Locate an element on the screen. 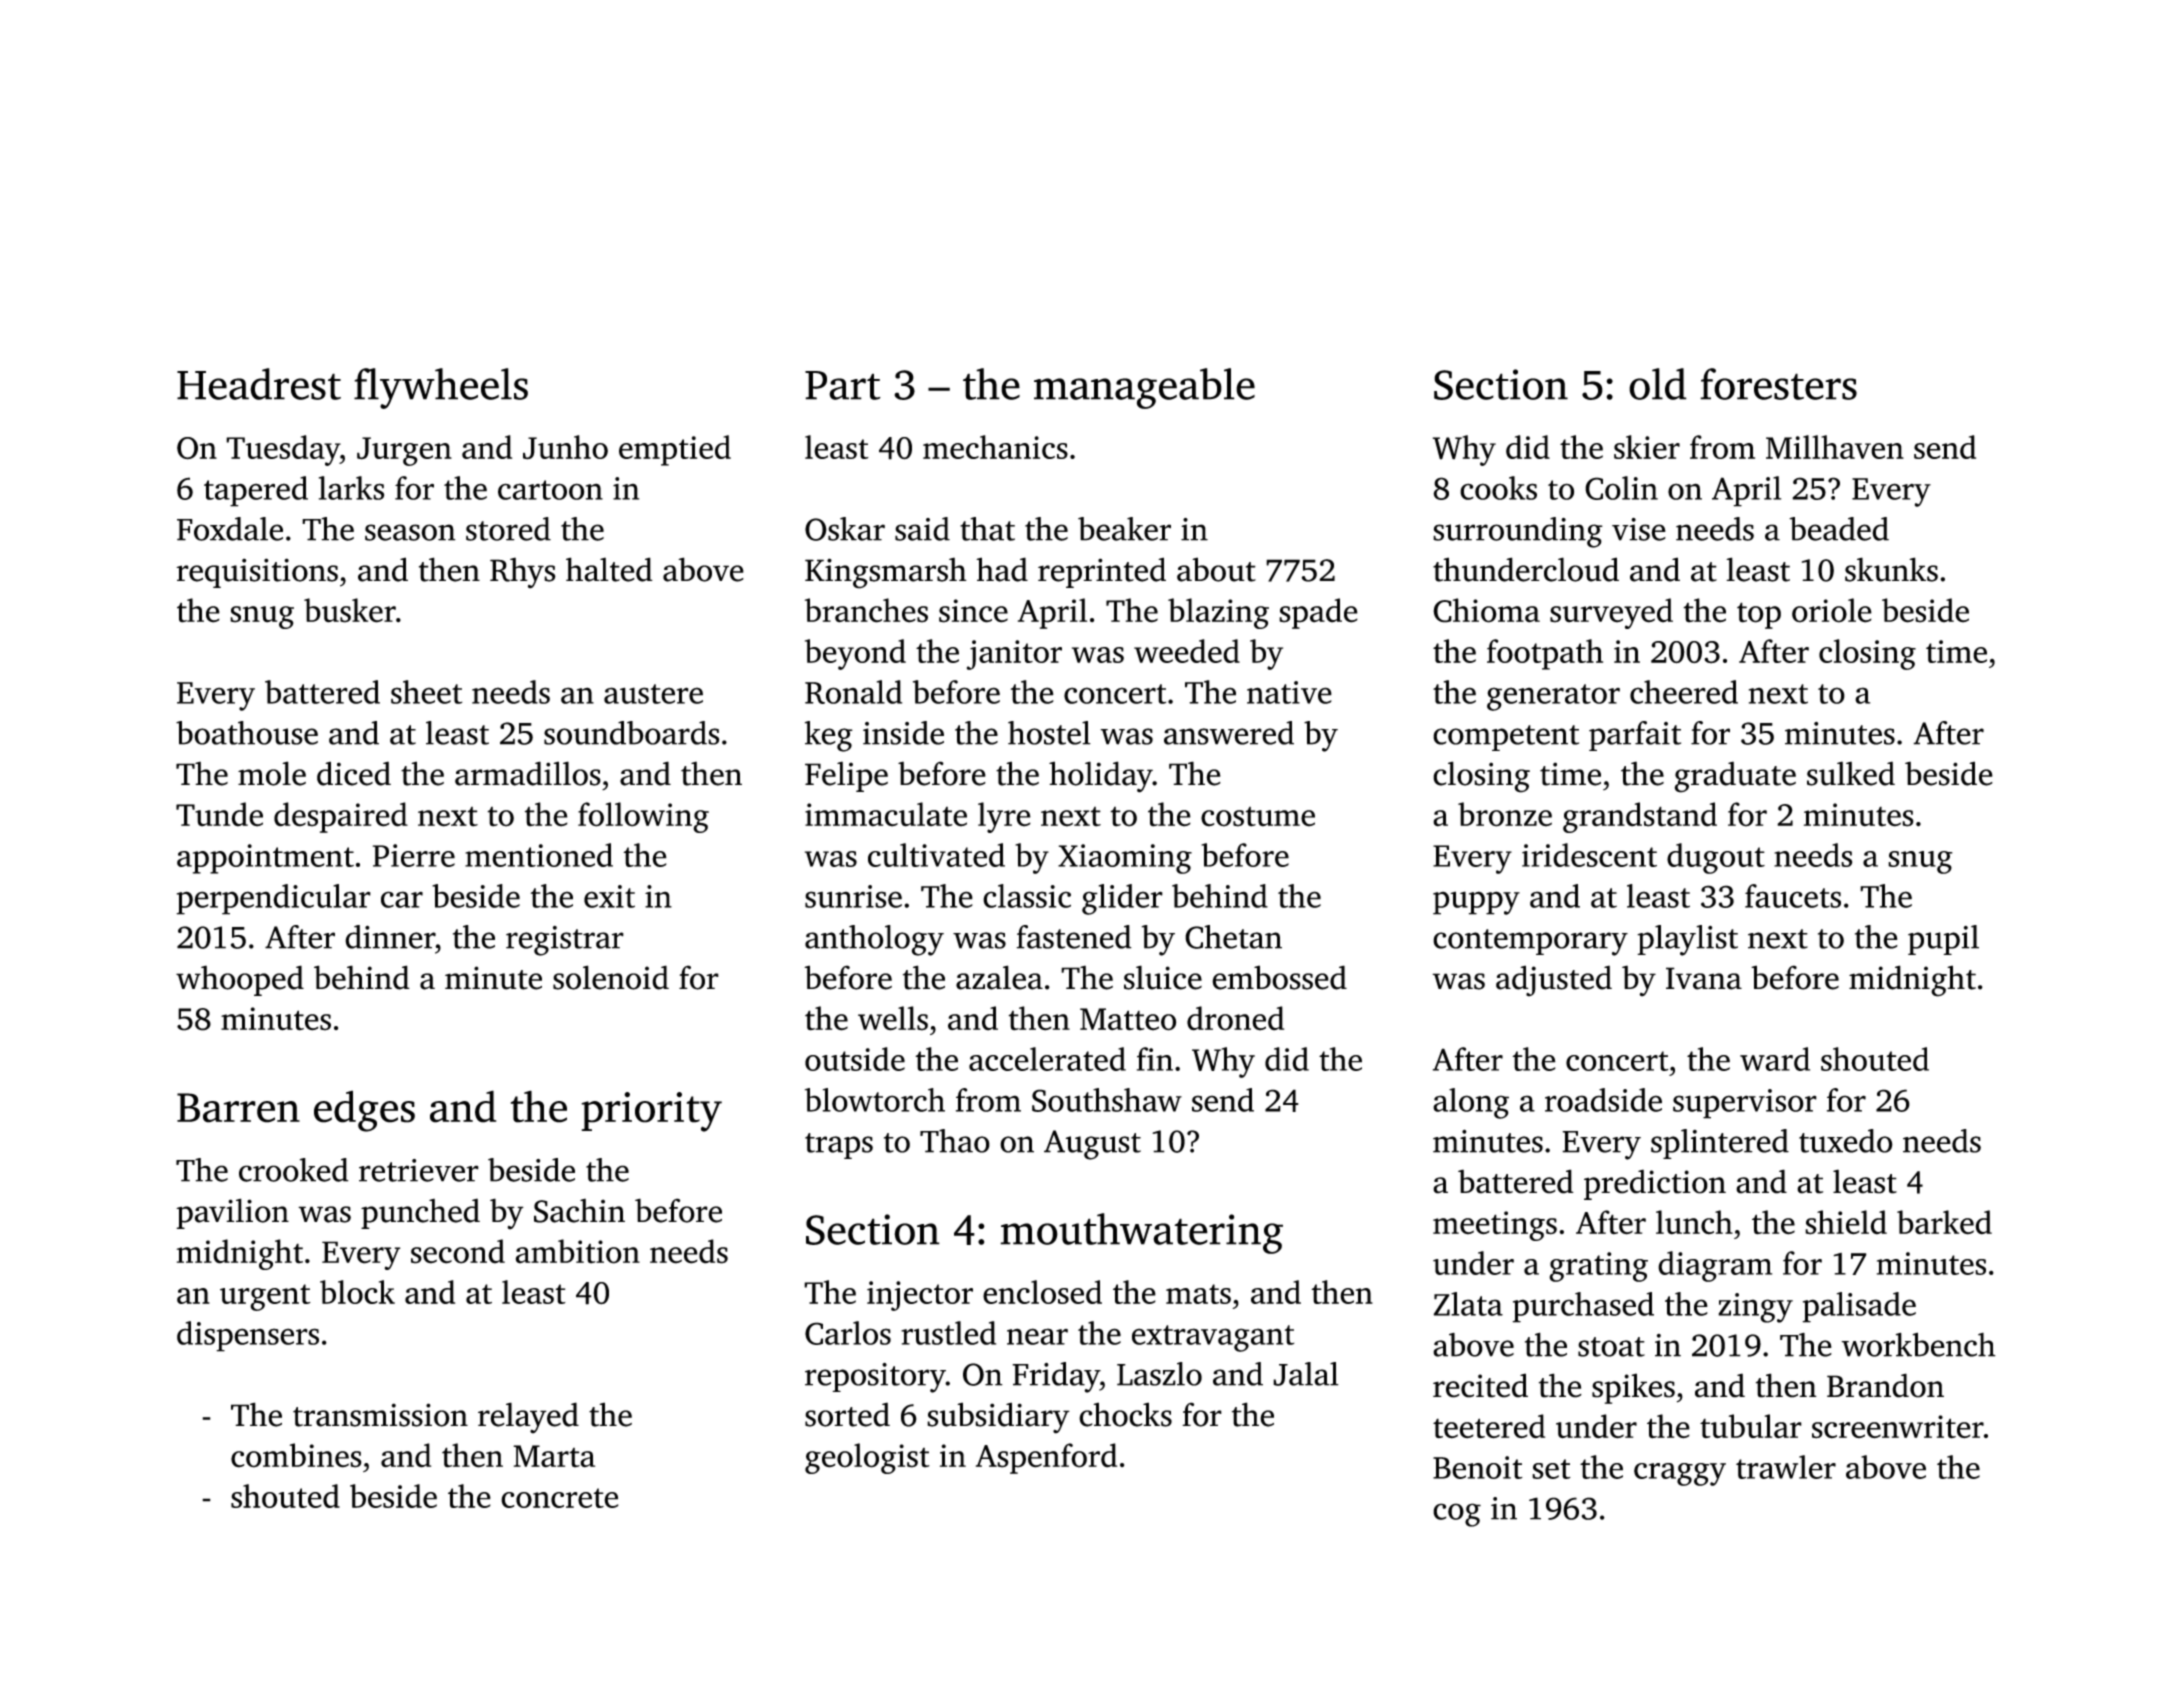  embossed is located at coordinates (1279, 977).
